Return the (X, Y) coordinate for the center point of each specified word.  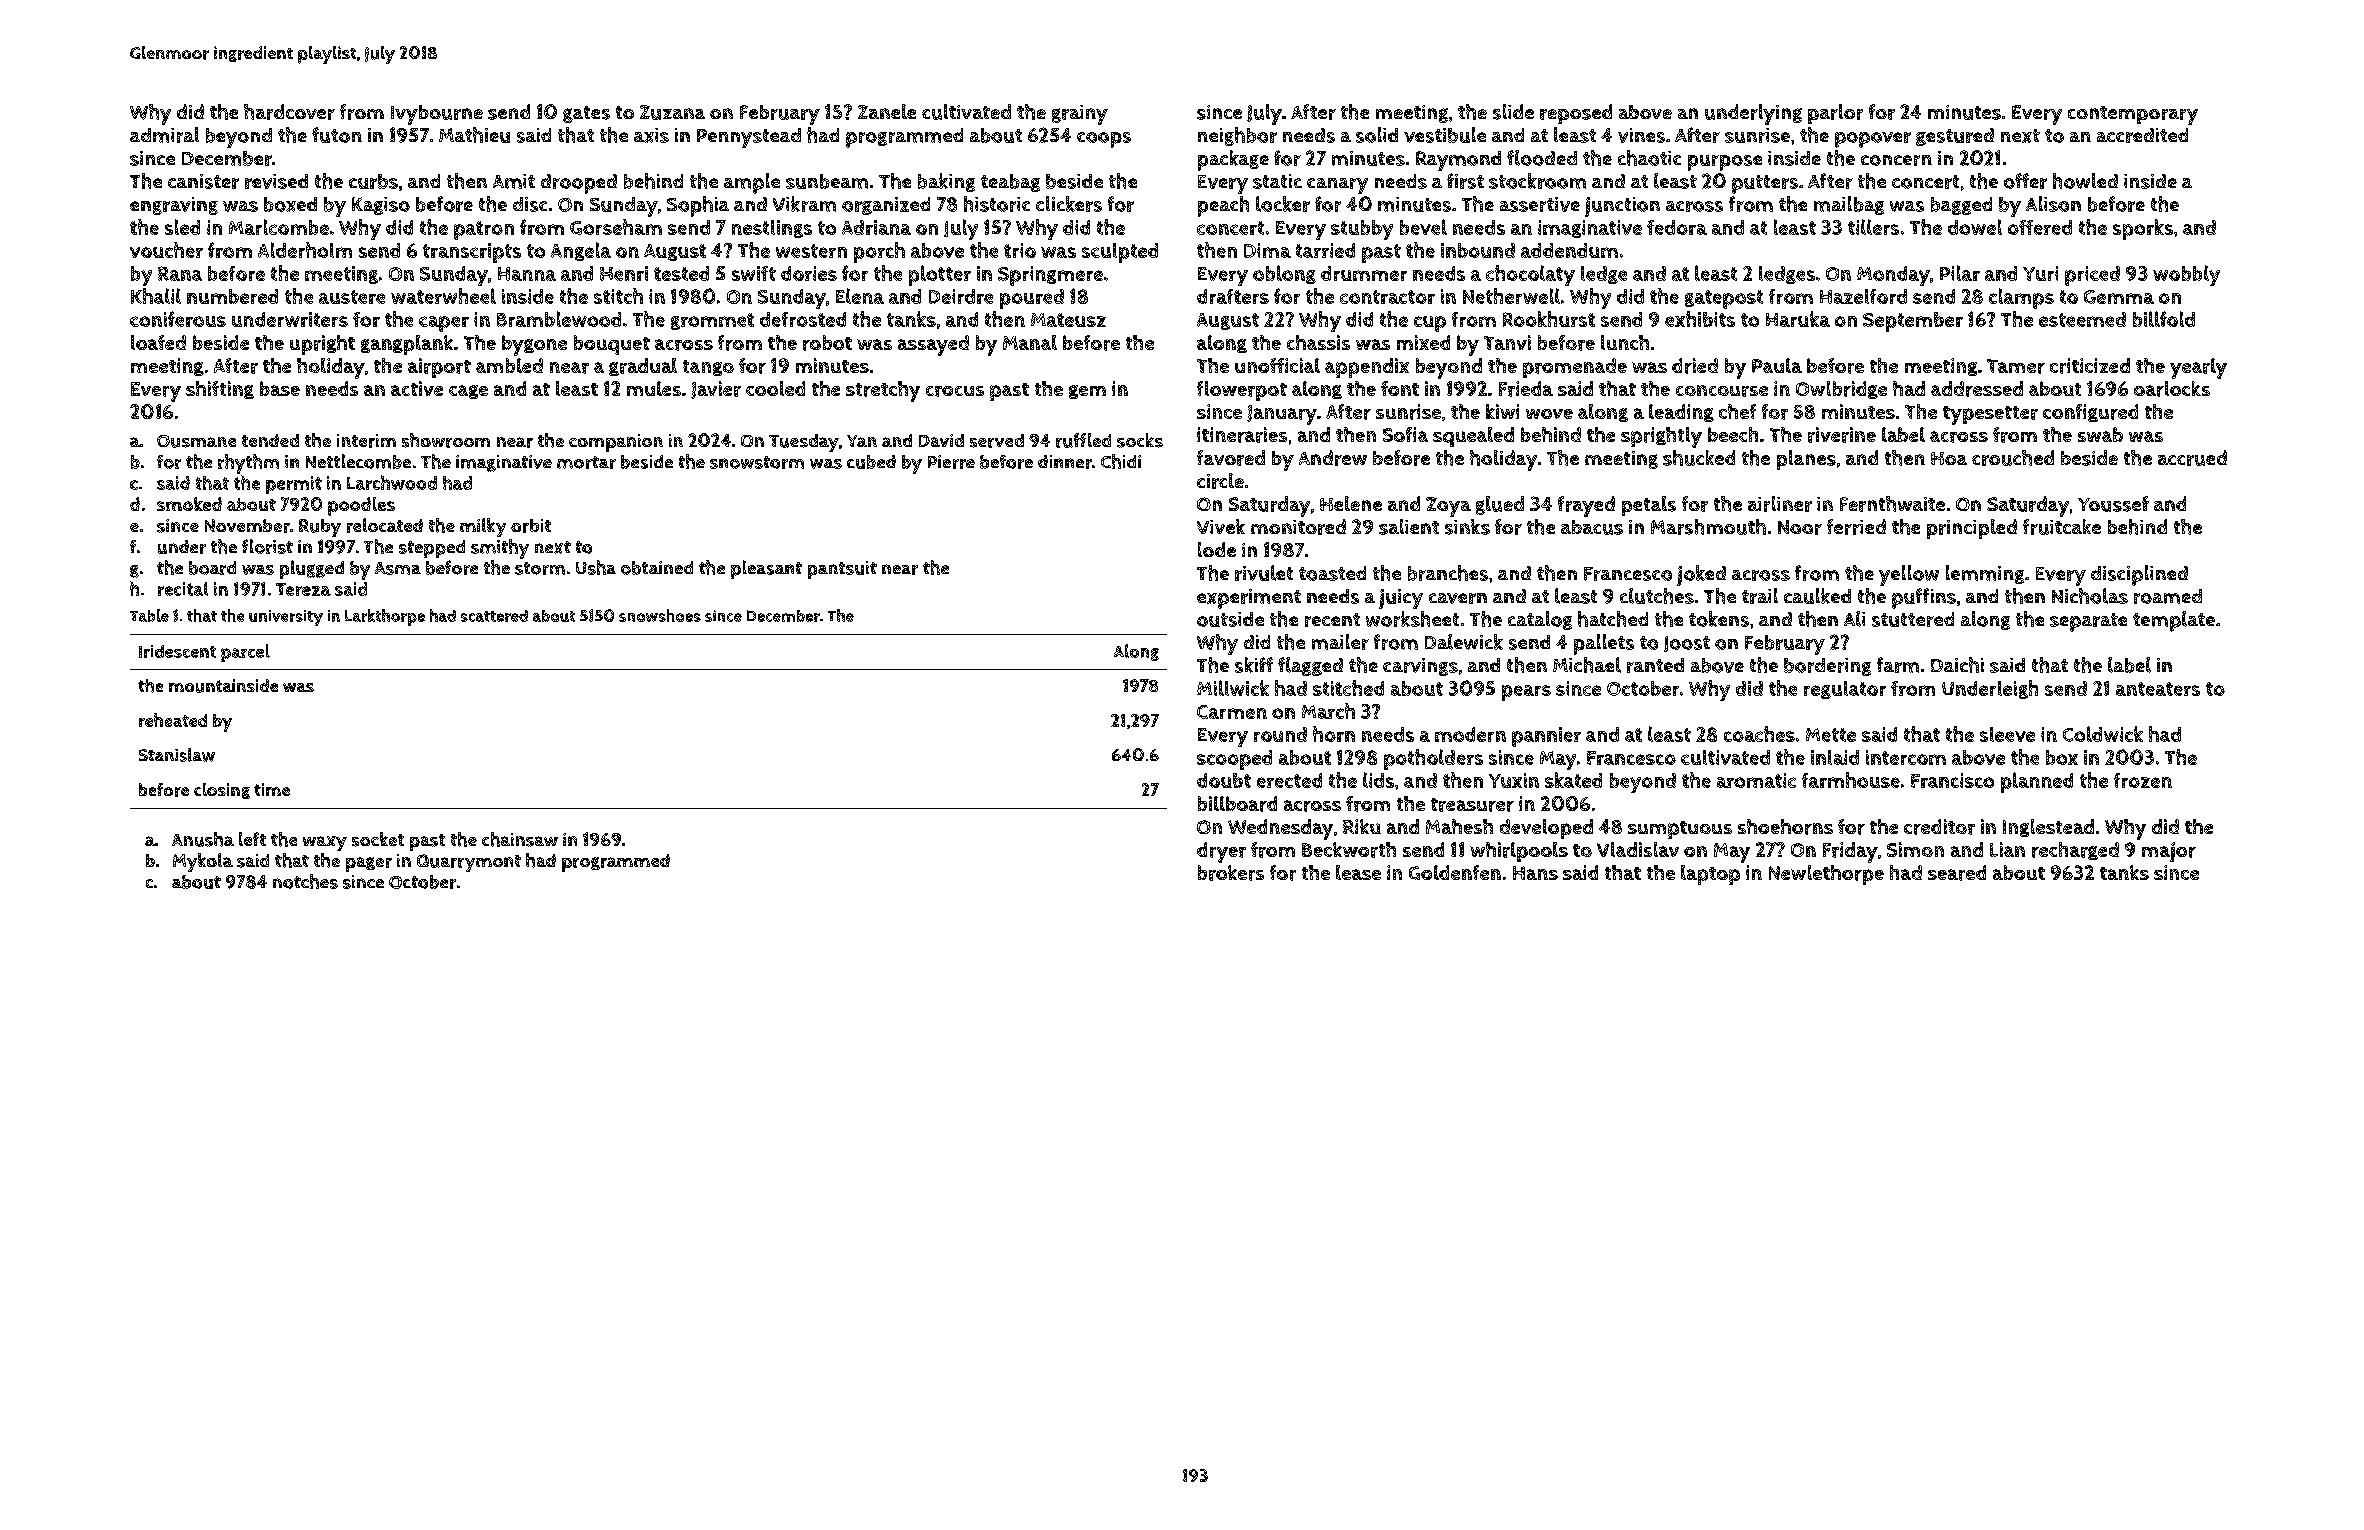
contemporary (2133, 115)
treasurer (1472, 805)
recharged (2075, 851)
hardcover (289, 112)
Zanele (887, 111)
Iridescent (177, 651)
